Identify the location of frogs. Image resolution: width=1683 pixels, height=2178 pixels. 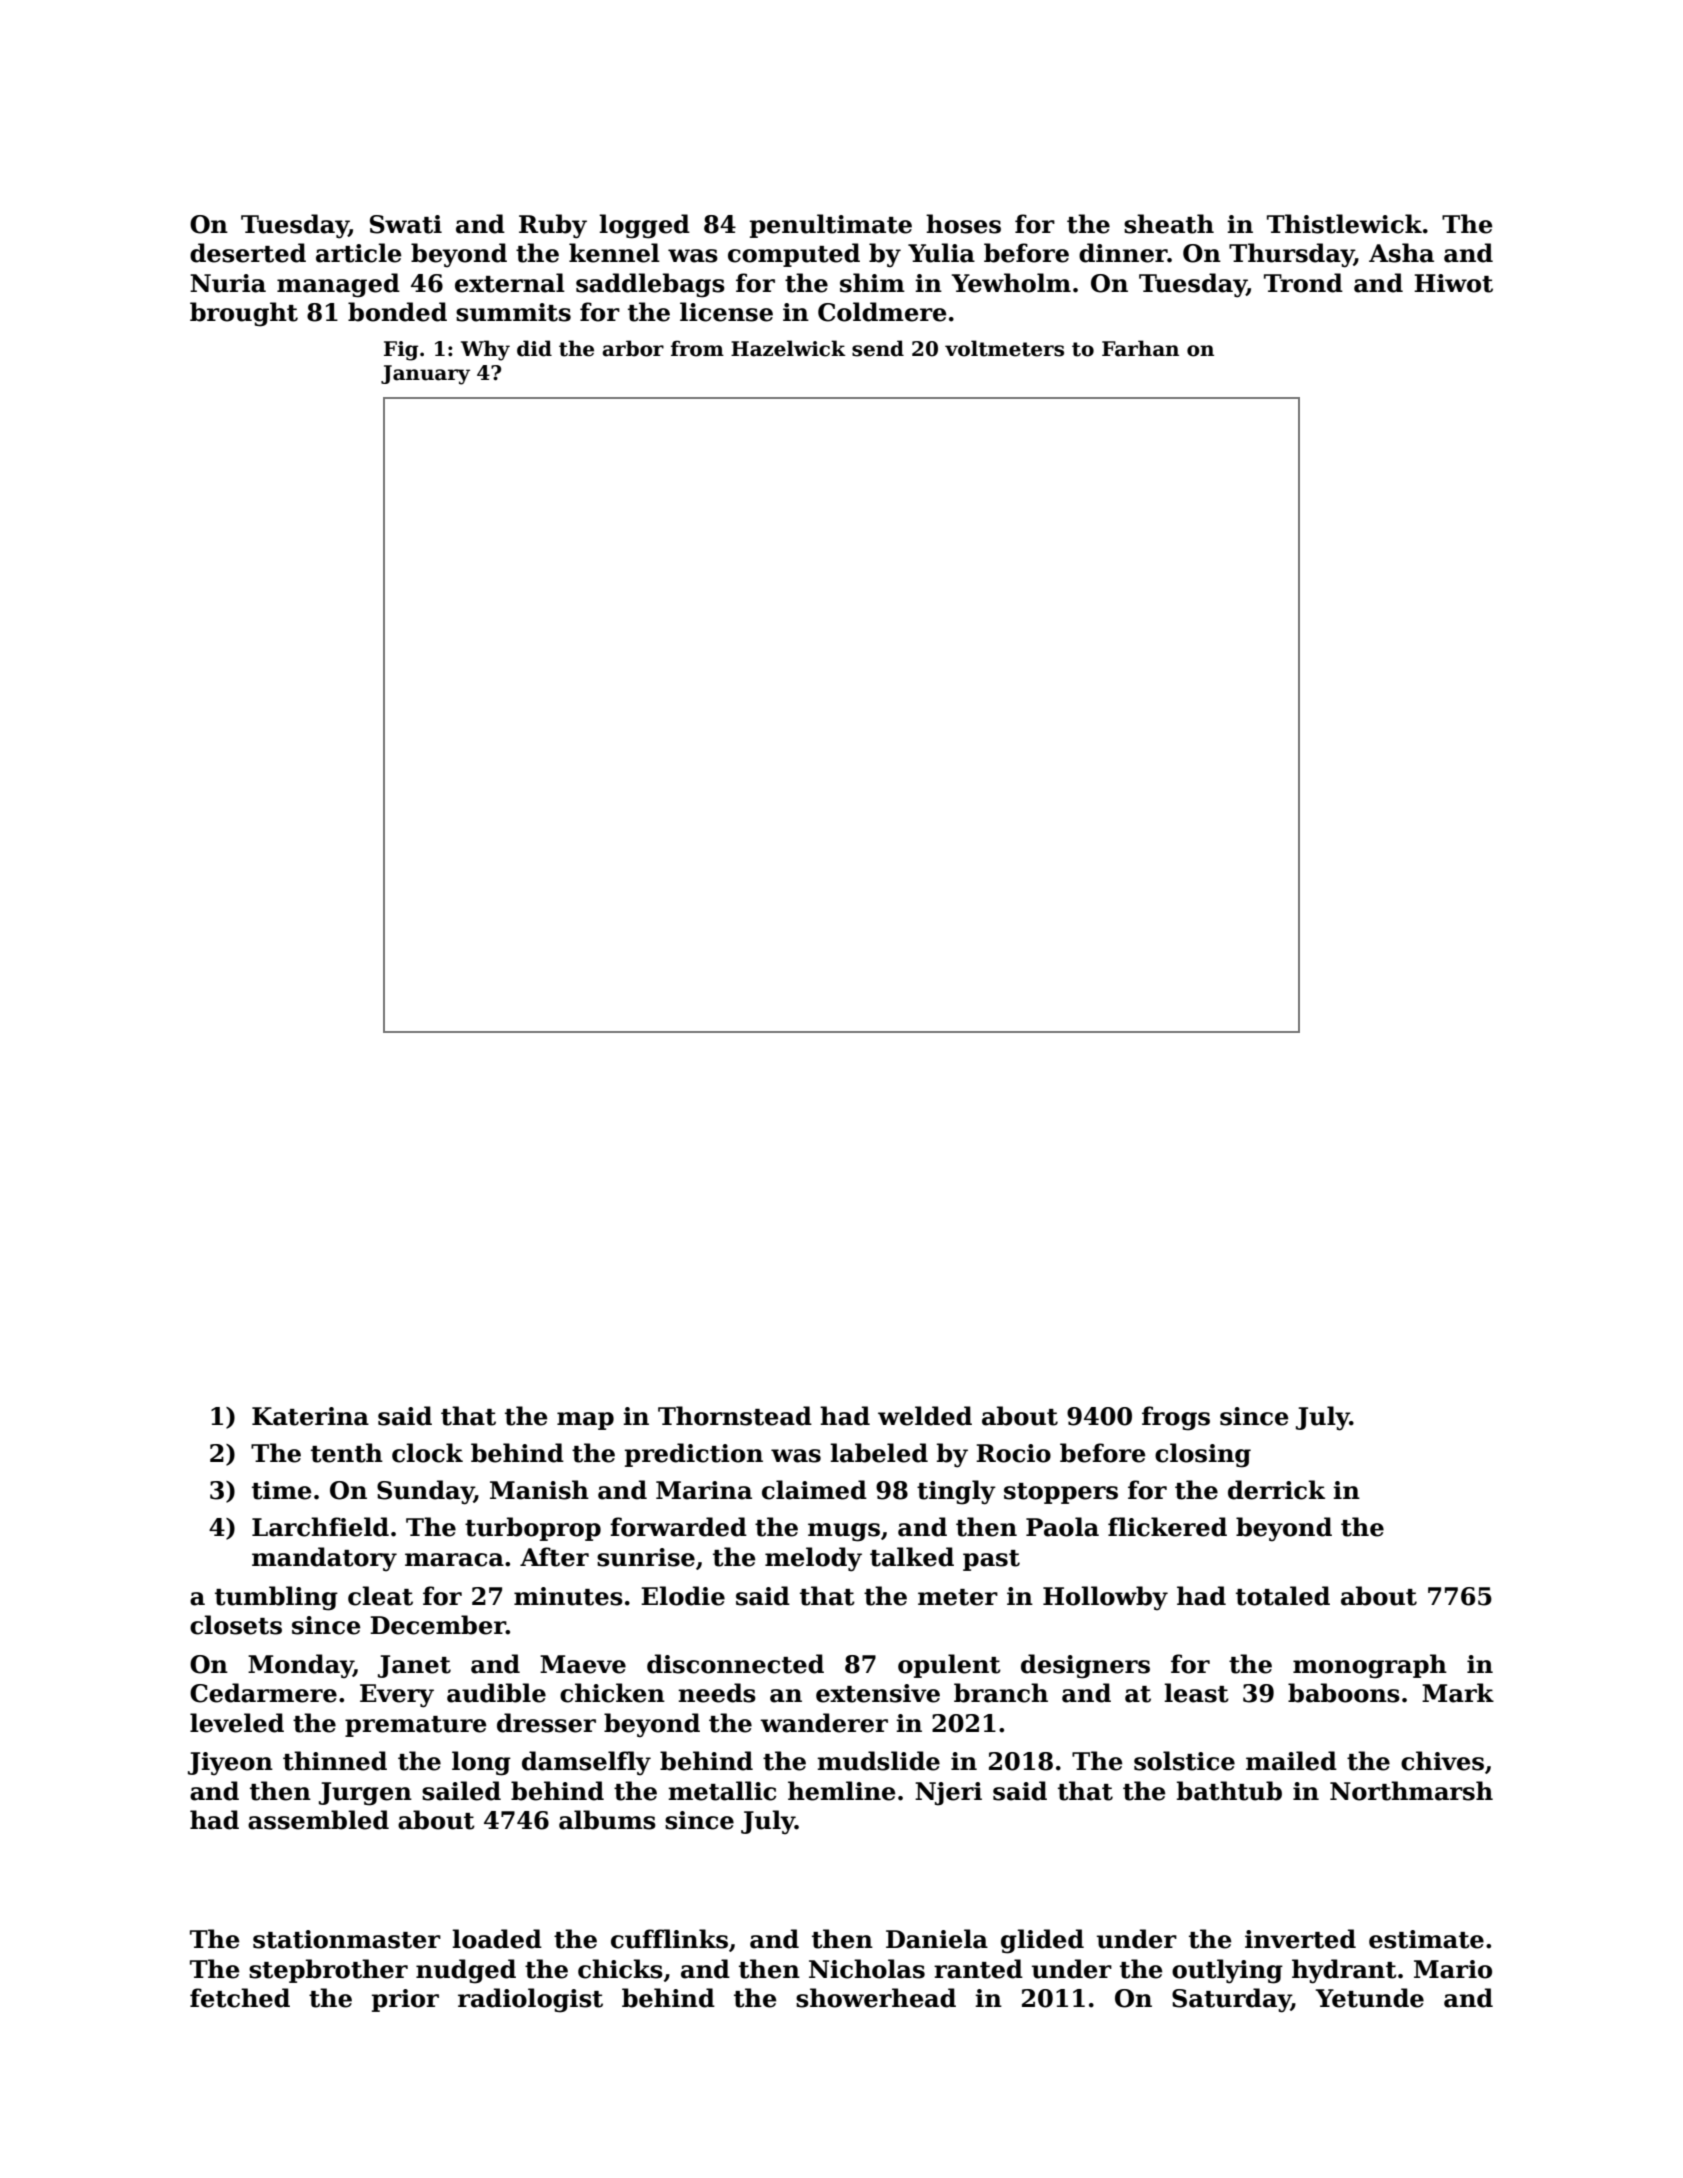
(1176, 1418).
